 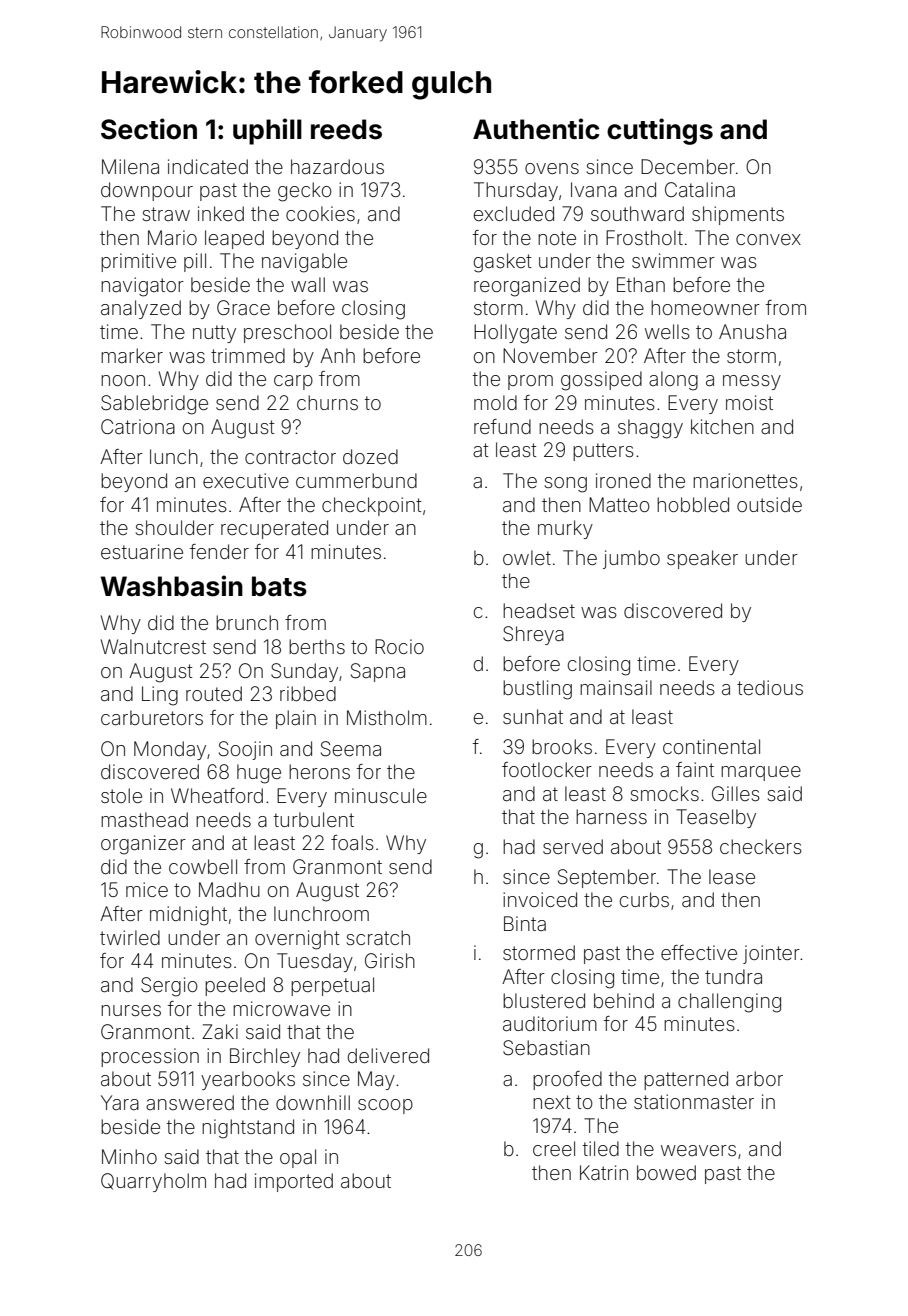 I want to click on gossiped, so click(x=601, y=381).
